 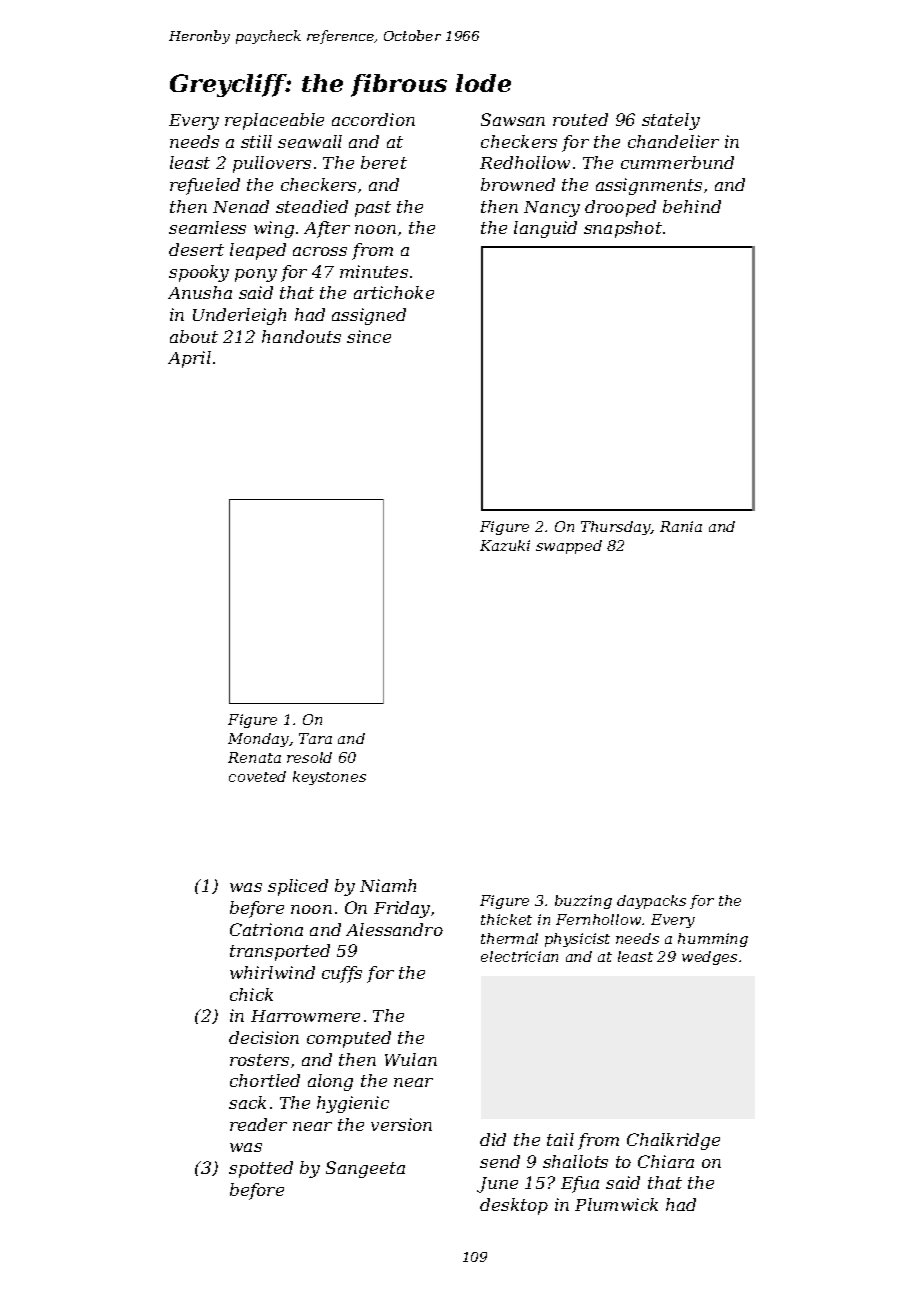 I want to click on buzzing, so click(x=583, y=902).
